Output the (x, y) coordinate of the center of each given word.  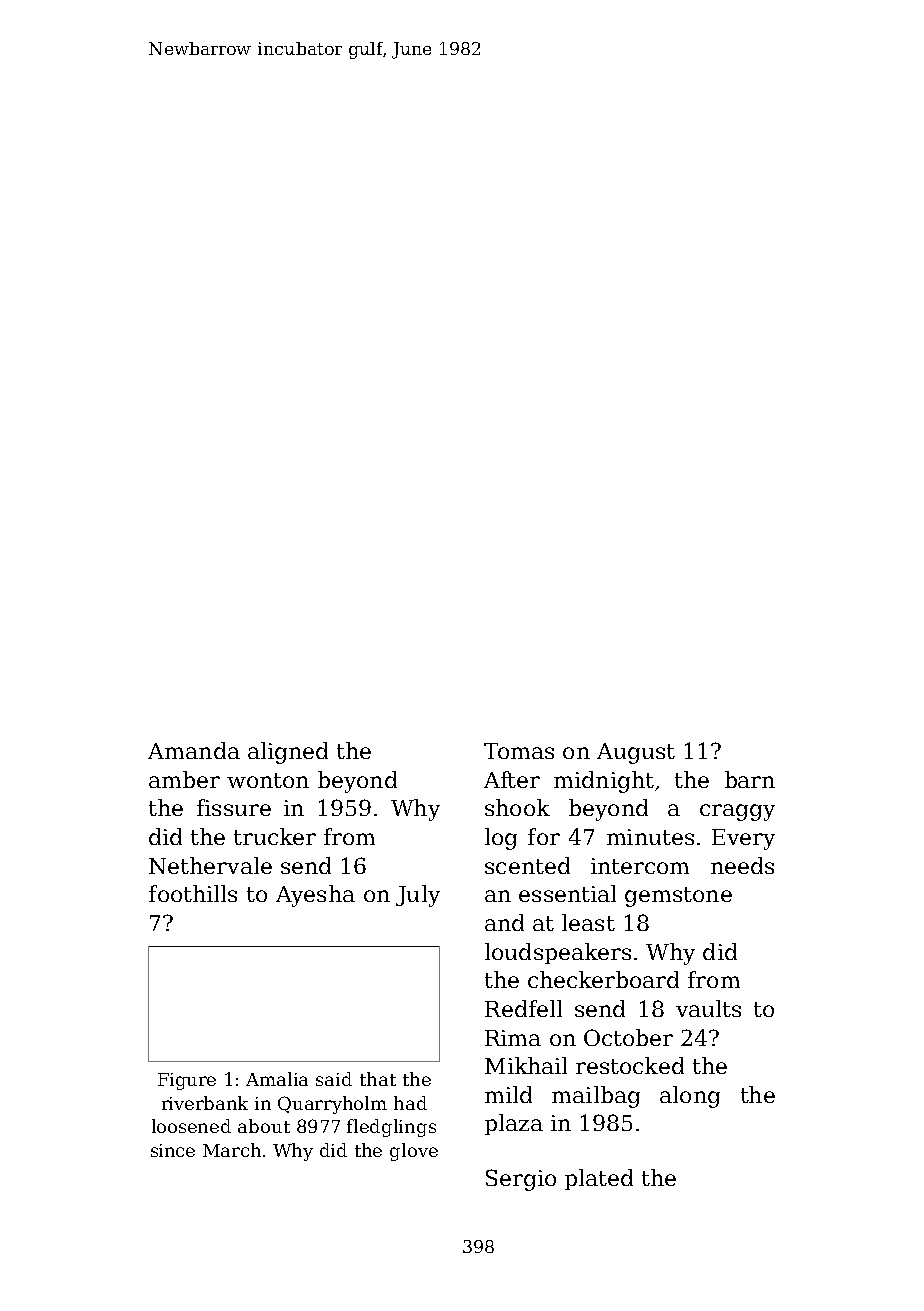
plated (599, 1179)
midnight (604, 782)
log (501, 839)
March (232, 1150)
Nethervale (210, 865)
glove (414, 1152)
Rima (513, 1038)
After (512, 779)
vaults (708, 1008)
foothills (193, 893)
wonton (268, 780)
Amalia (277, 1079)
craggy (737, 812)
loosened (191, 1126)
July (418, 896)
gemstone (678, 897)
